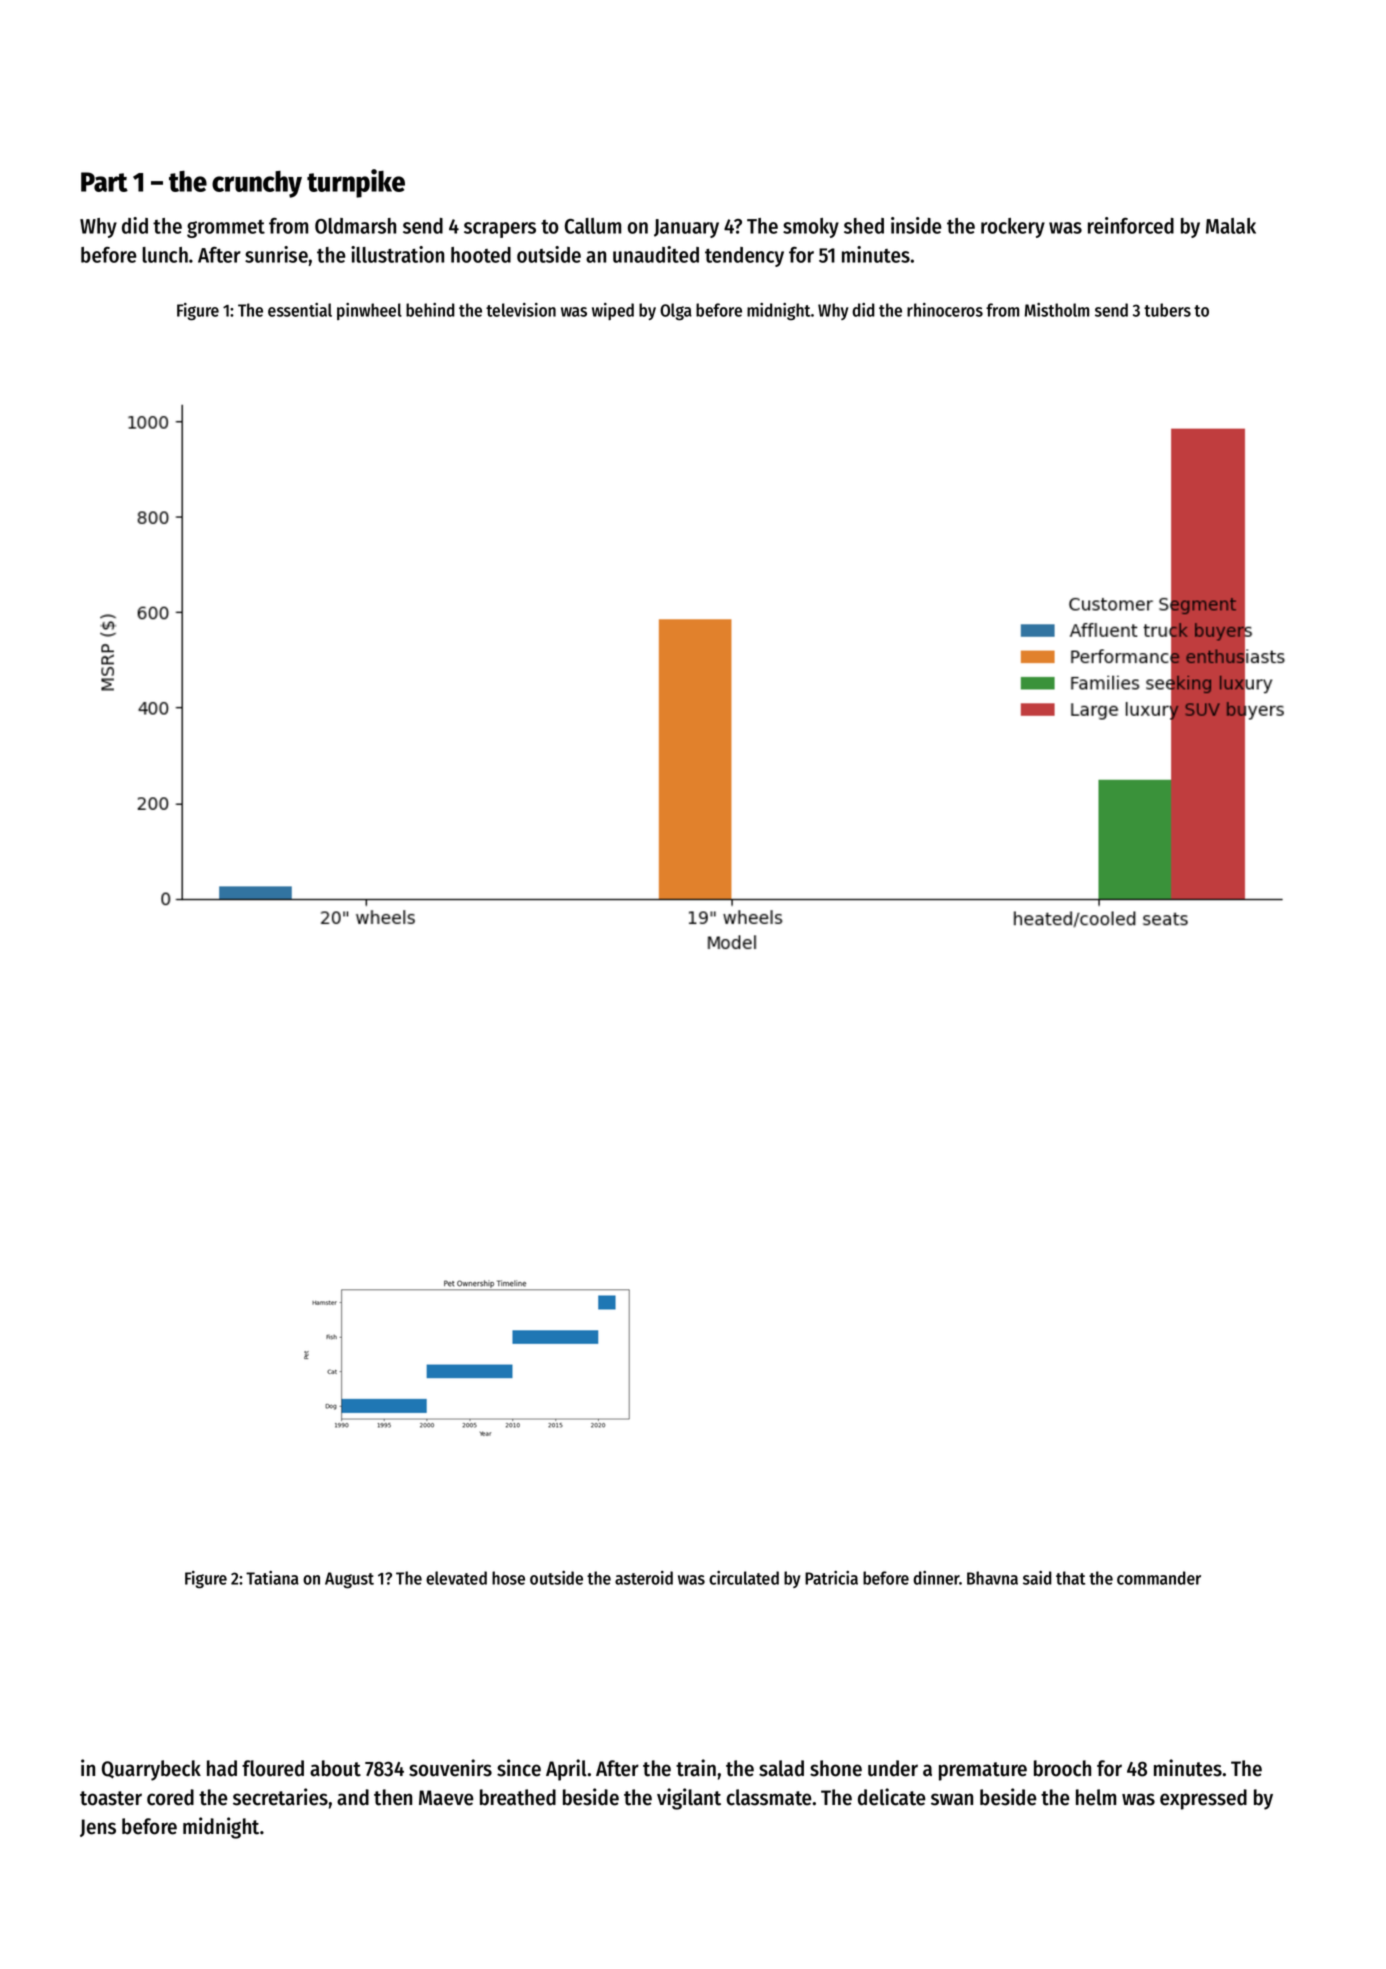 This image has width=1386, height=1969. I want to click on classmate, so click(769, 1797).
